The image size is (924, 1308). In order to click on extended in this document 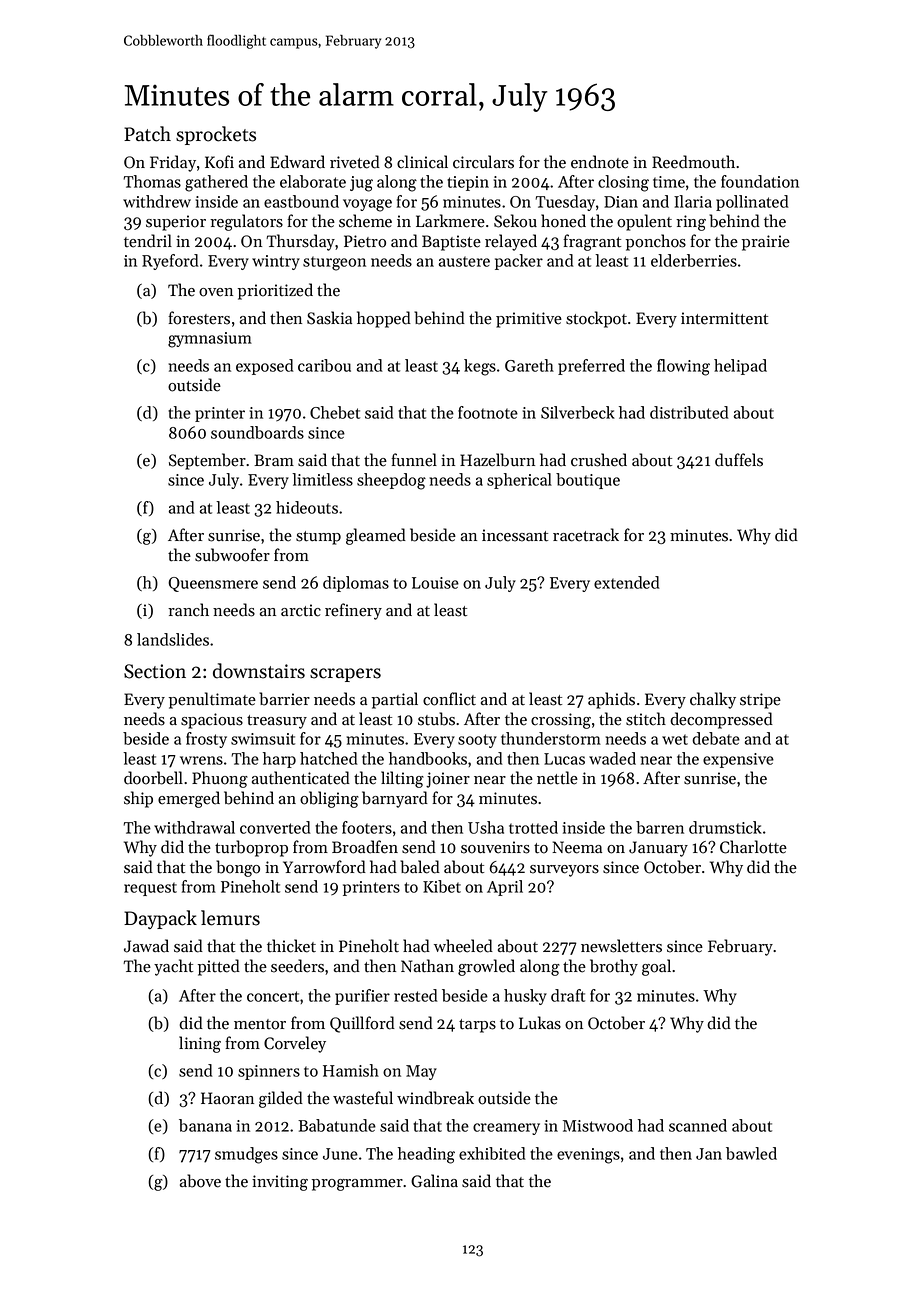, I will do `click(627, 582)`.
